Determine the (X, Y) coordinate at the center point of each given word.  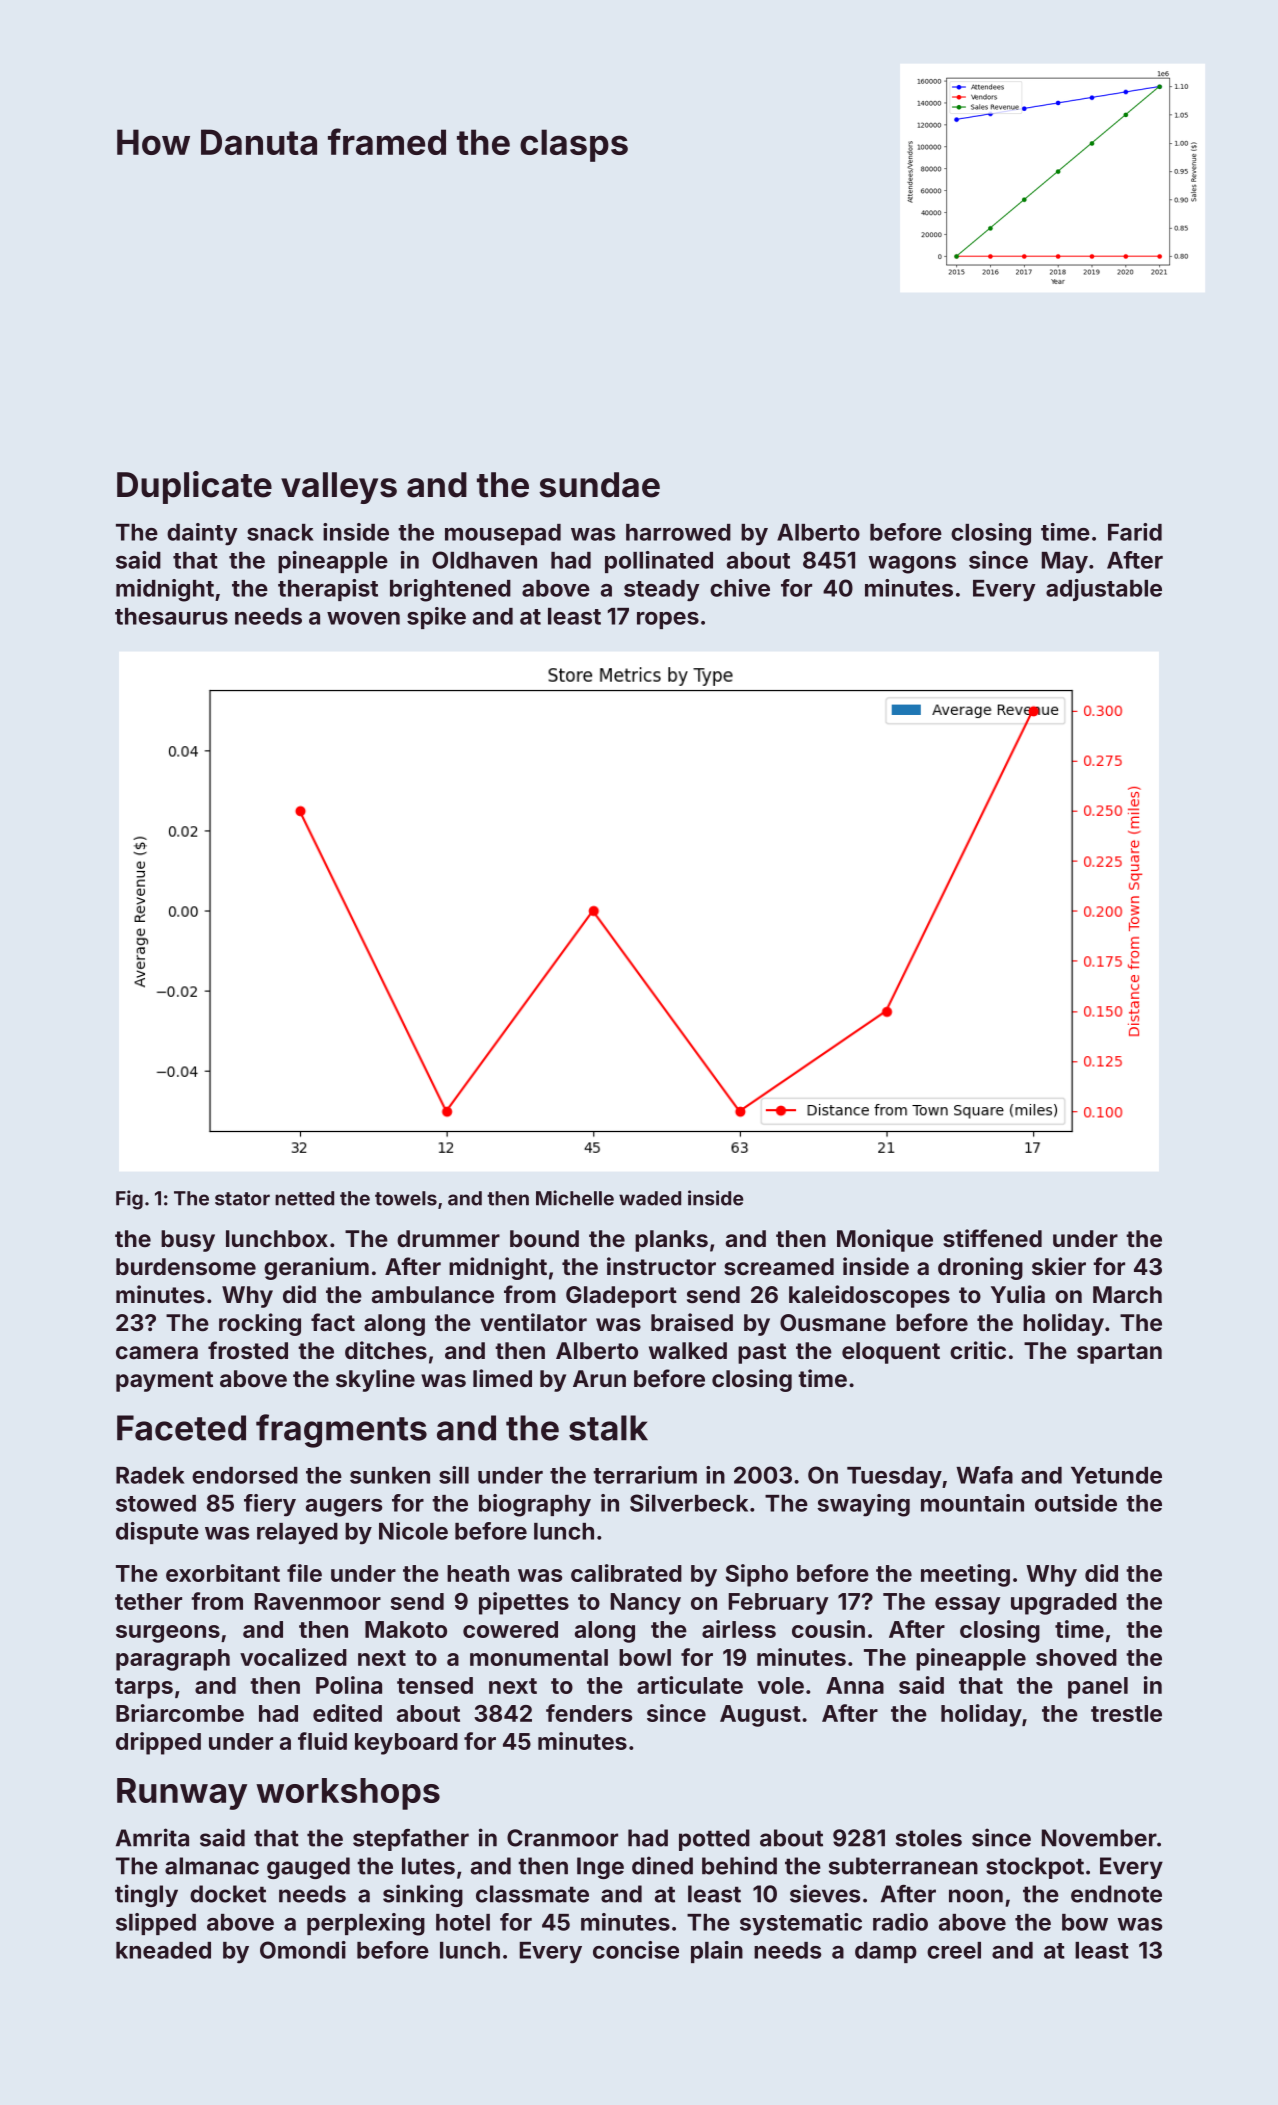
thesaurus (171, 616)
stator (242, 1199)
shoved (1076, 1657)
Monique (885, 1240)
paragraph (173, 1660)
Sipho (757, 1575)
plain (717, 1952)
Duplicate (194, 487)
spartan (1119, 1353)
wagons (912, 565)
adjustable (1104, 590)
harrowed (678, 532)
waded (650, 1198)
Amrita (152, 1837)
